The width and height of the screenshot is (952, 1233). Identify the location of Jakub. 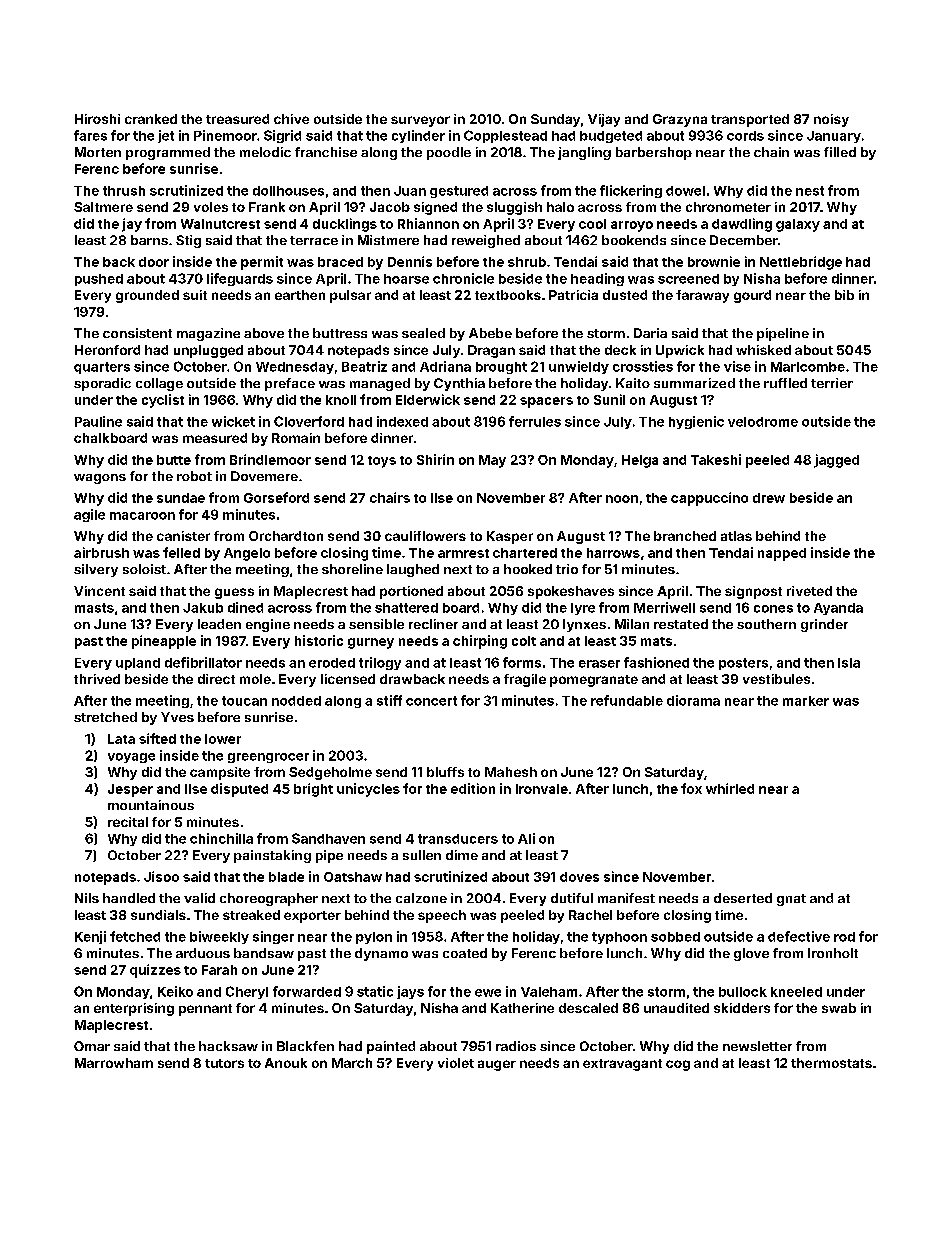
(203, 608).
